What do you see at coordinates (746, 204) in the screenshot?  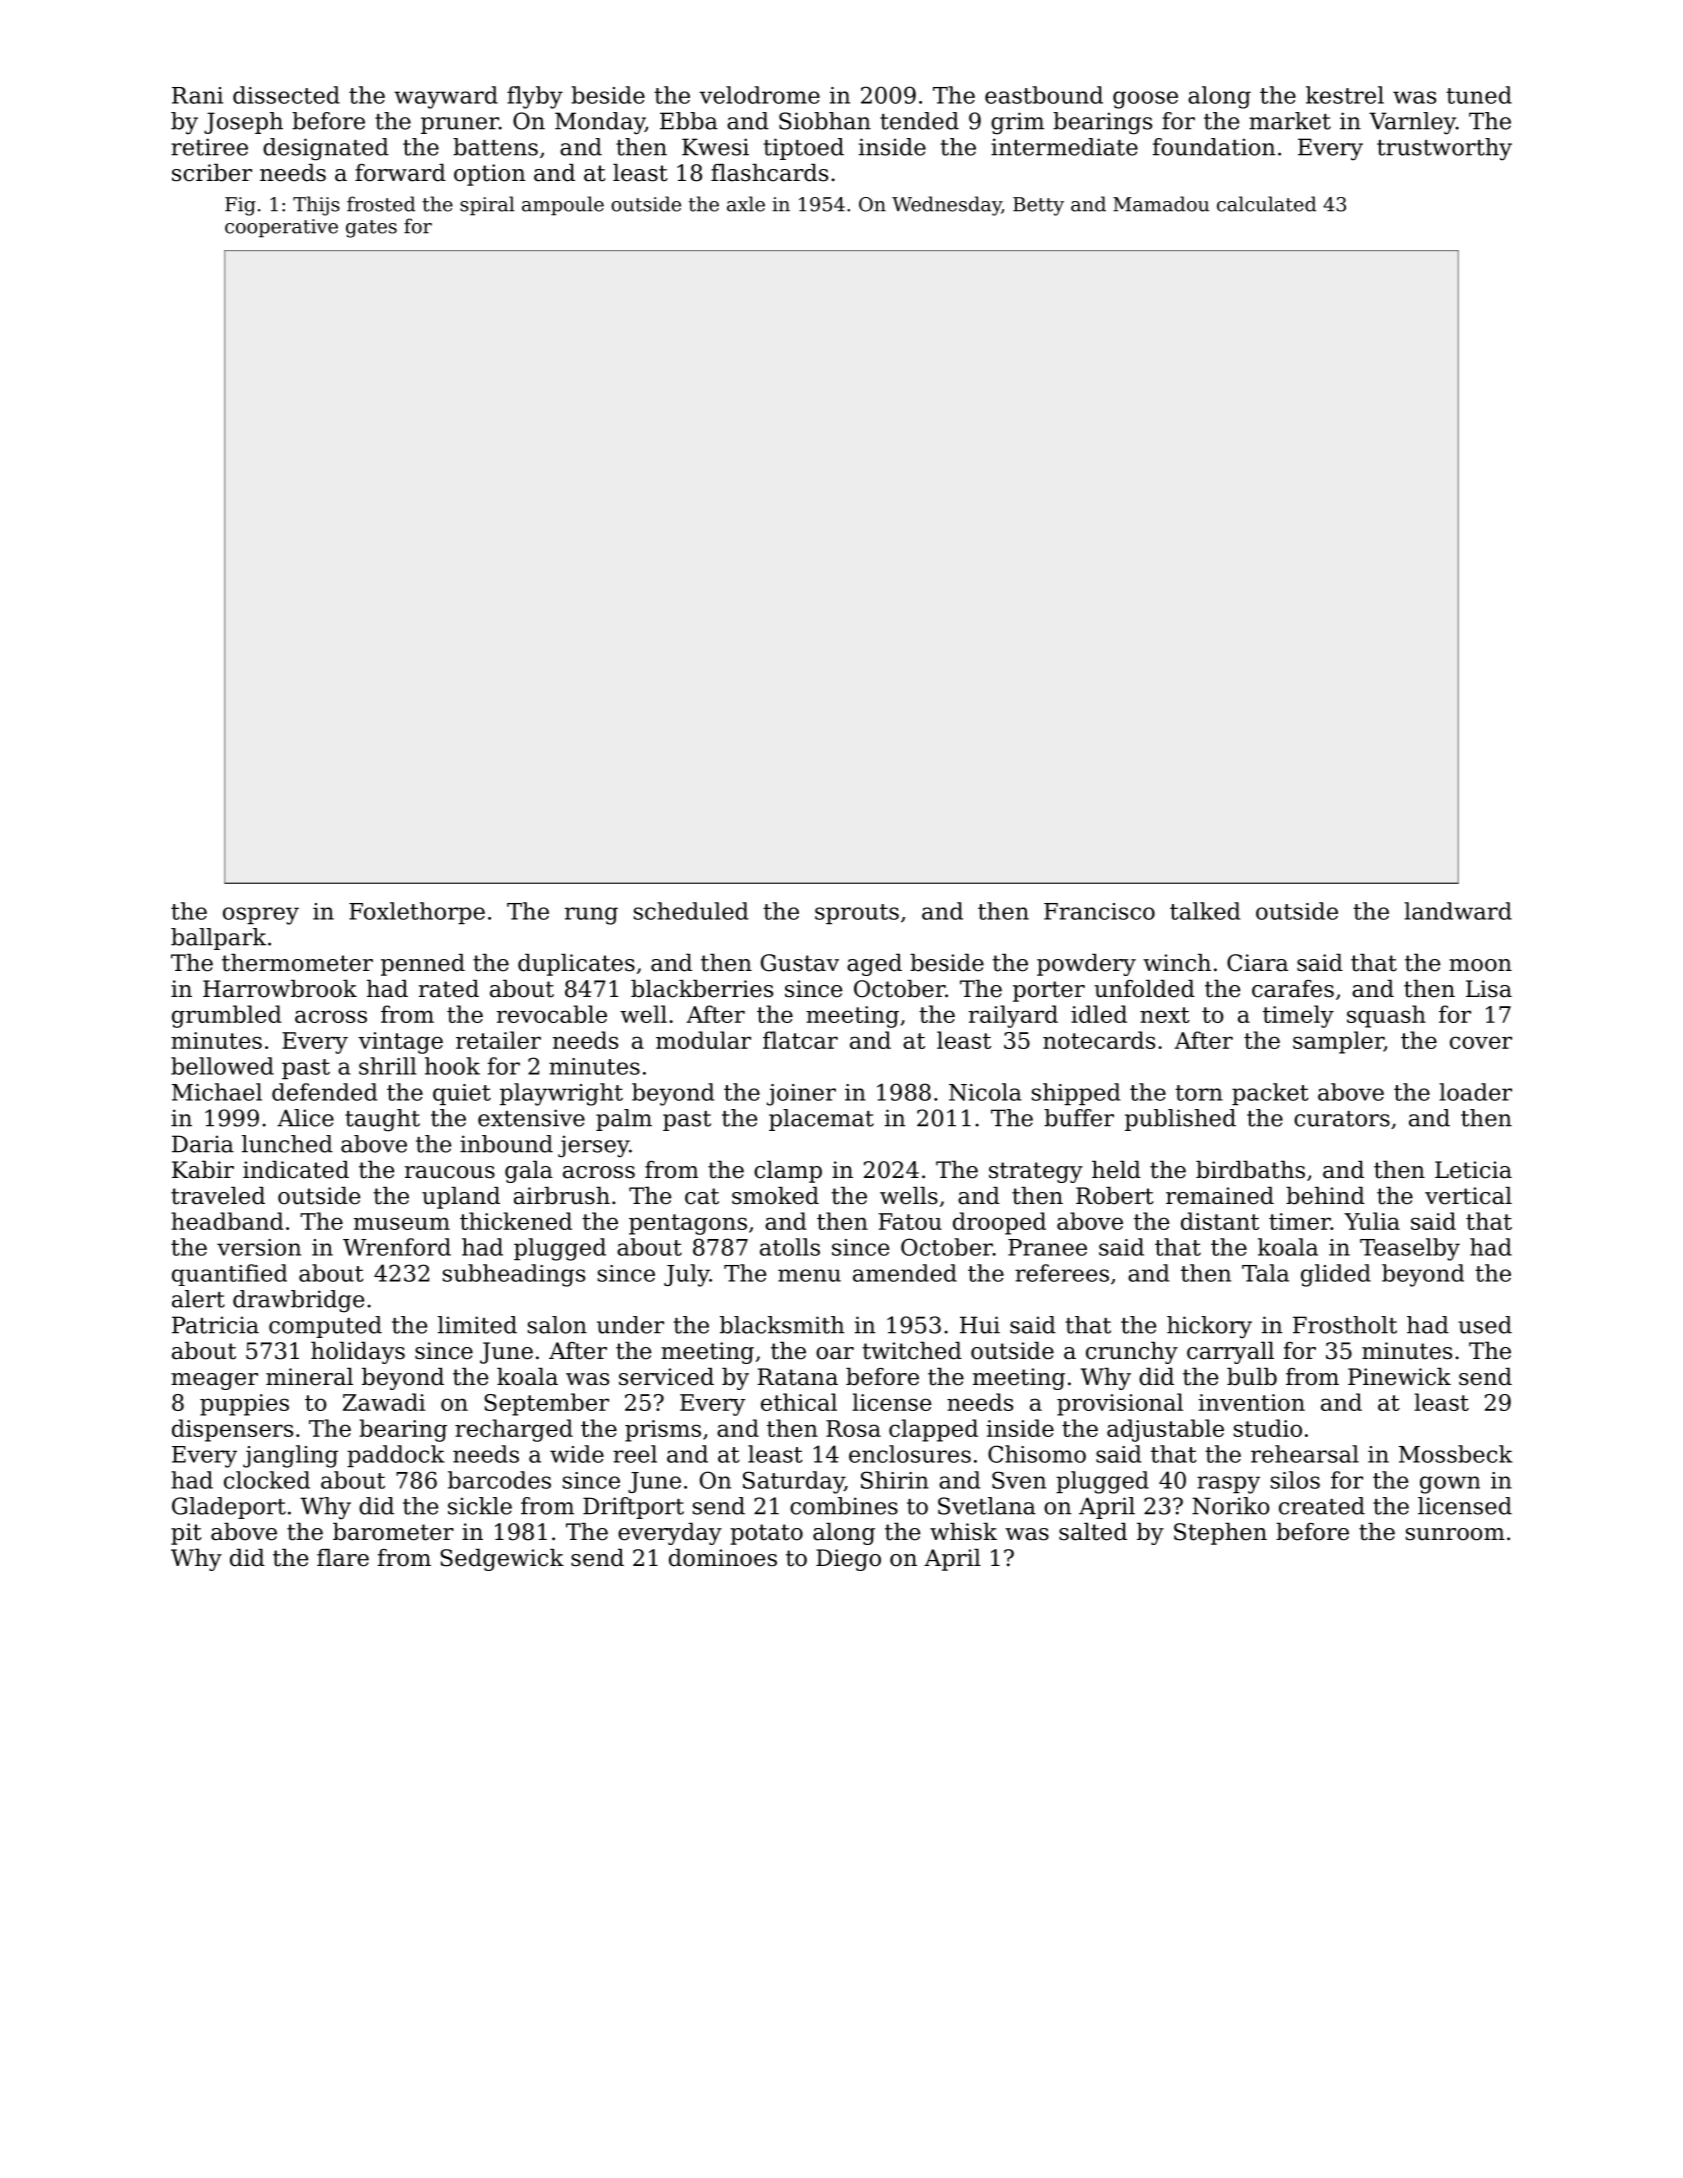 I see `axle` at bounding box center [746, 204].
